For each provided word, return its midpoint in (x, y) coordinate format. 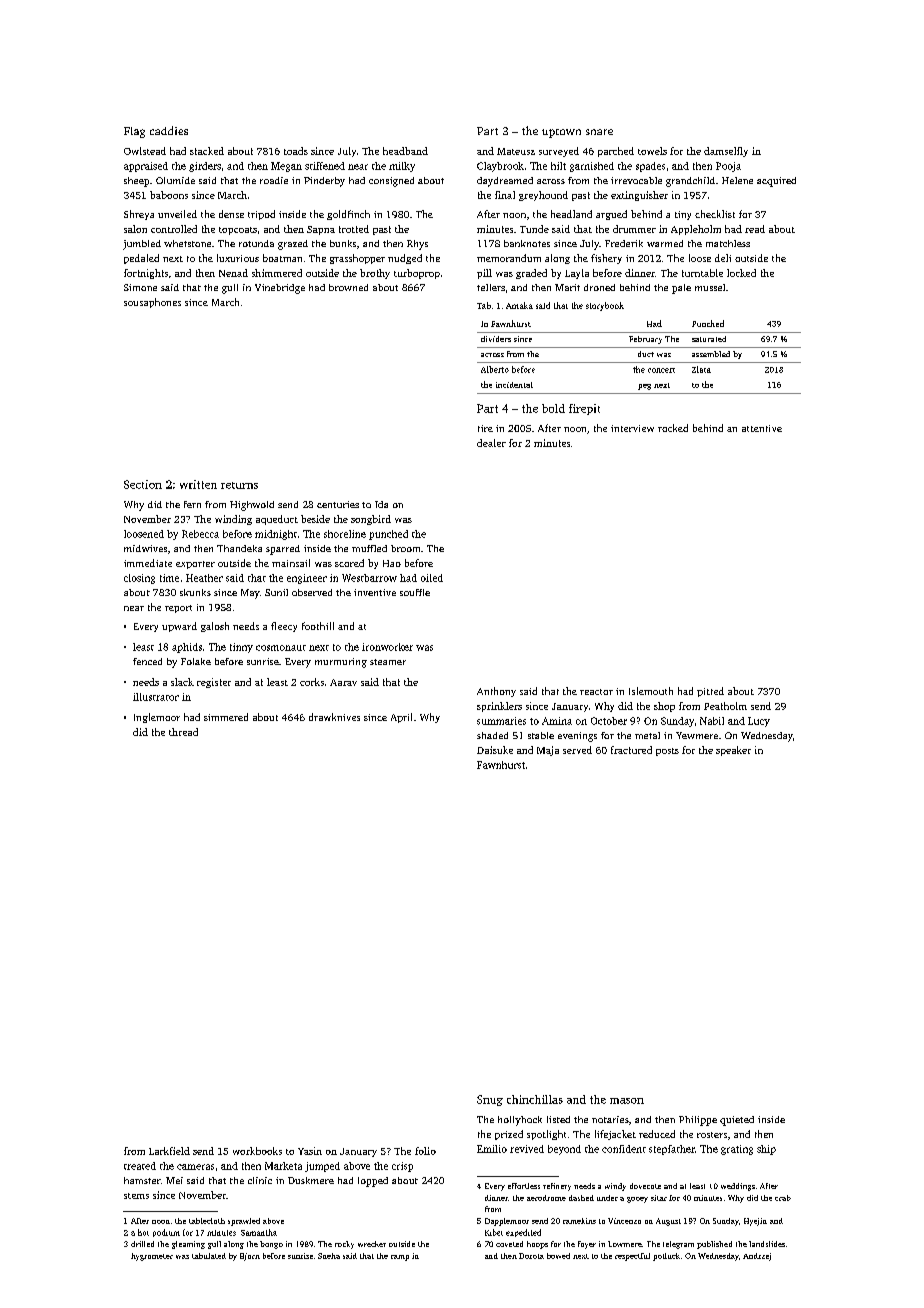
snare (599, 132)
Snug (490, 1100)
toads (296, 151)
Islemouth (651, 691)
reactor (596, 692)
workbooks (257, 1151)
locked (741, 273)
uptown (561, 133)
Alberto (495, 369)
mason (627, 1101)
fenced (147, 661)
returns (239, 485)
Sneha (329, 1256)
